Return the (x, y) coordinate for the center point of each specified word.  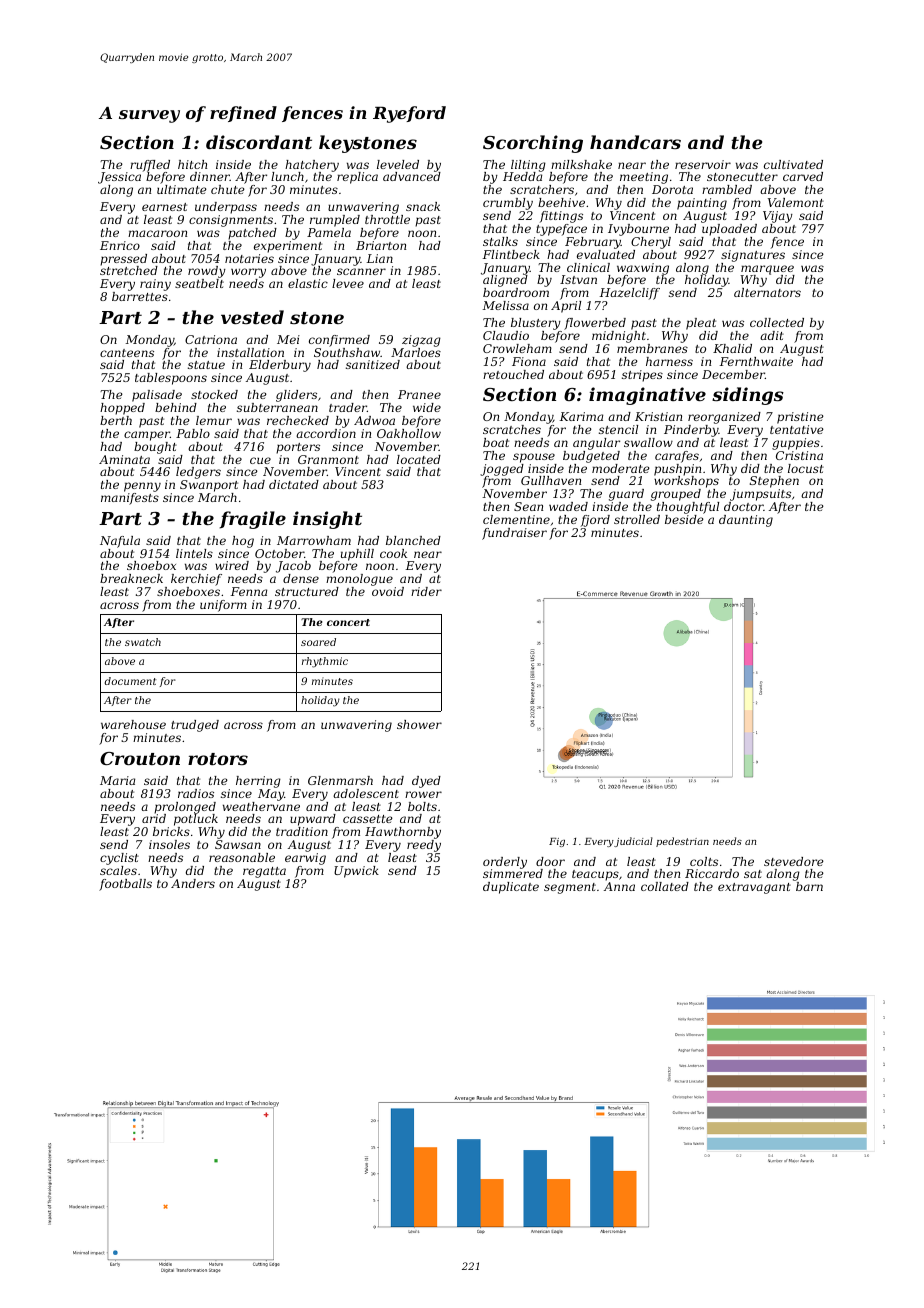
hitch (192, 164)
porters (298, 448)
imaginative (647, 396)
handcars (635, 142)
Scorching (533, 144)
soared (318, 642)
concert (348, 622)
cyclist (119, 859)
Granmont (328, 459)
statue (206, 365)
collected (777, 322)
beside (684, 519)
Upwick (356, 872)
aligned (505, 281)
